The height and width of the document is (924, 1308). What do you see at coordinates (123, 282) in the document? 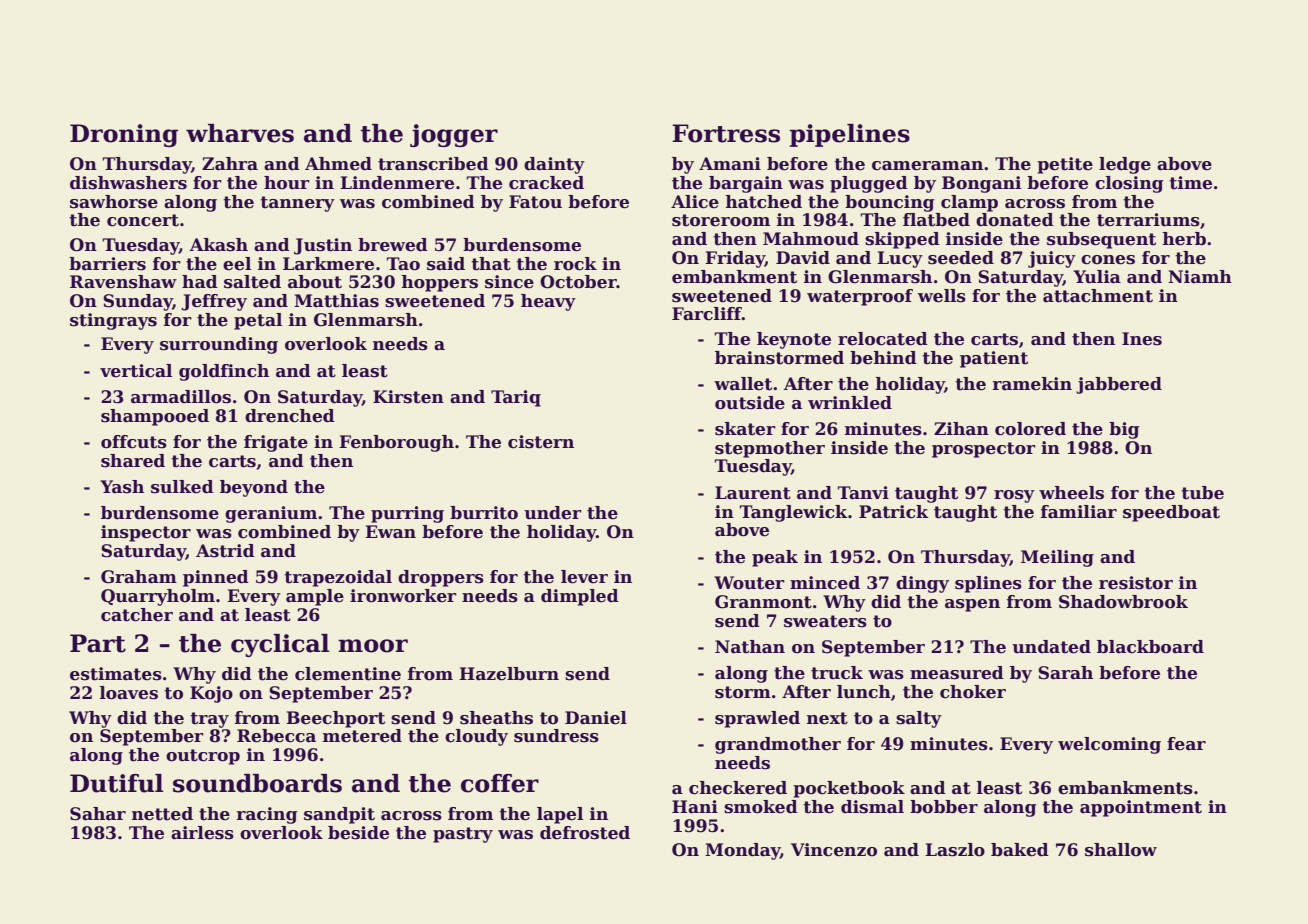
I see `Ravenshaw` at bounding box center [123, 282].
